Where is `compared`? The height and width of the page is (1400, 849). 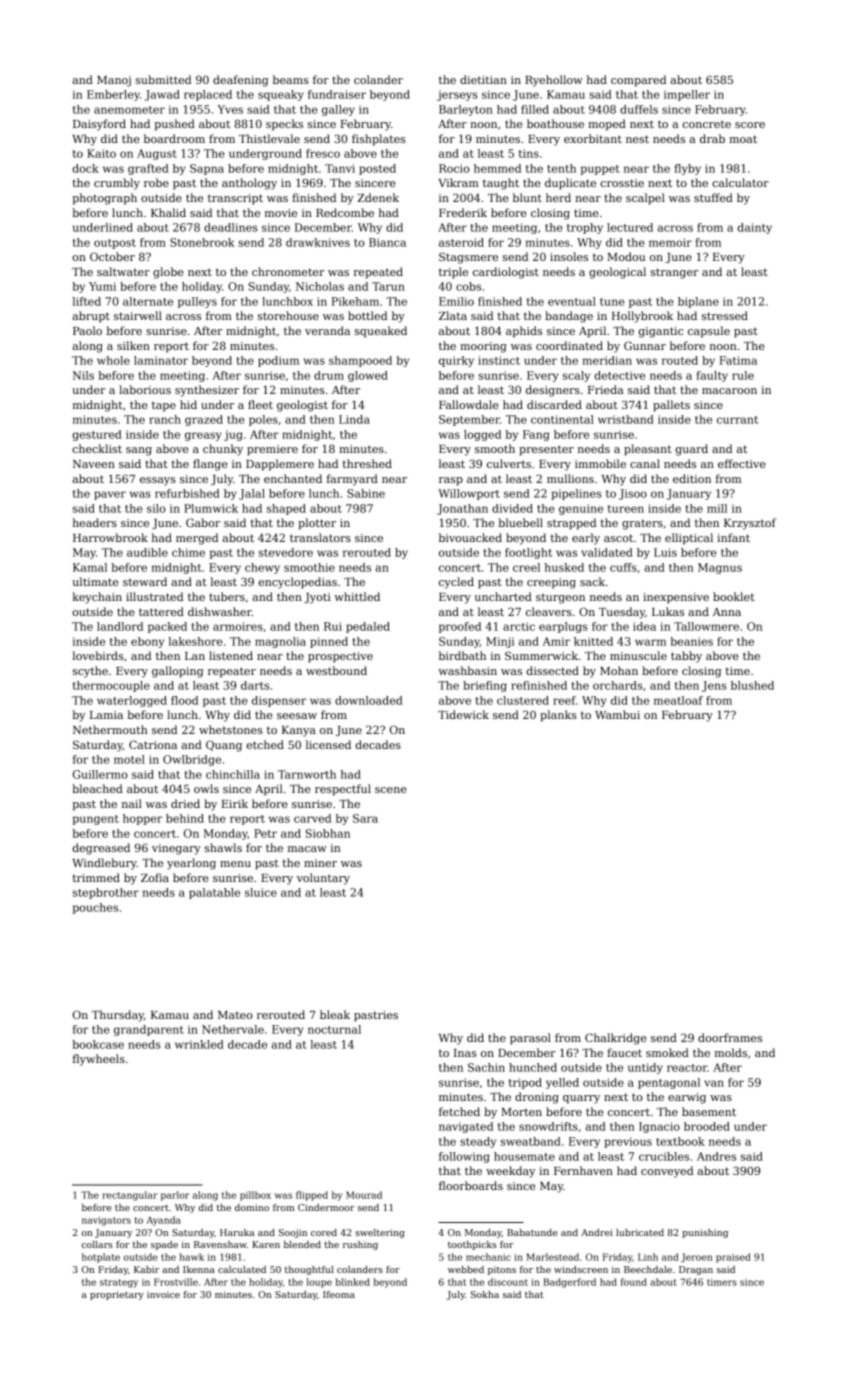 compared is located at coordinates (638, 81).
